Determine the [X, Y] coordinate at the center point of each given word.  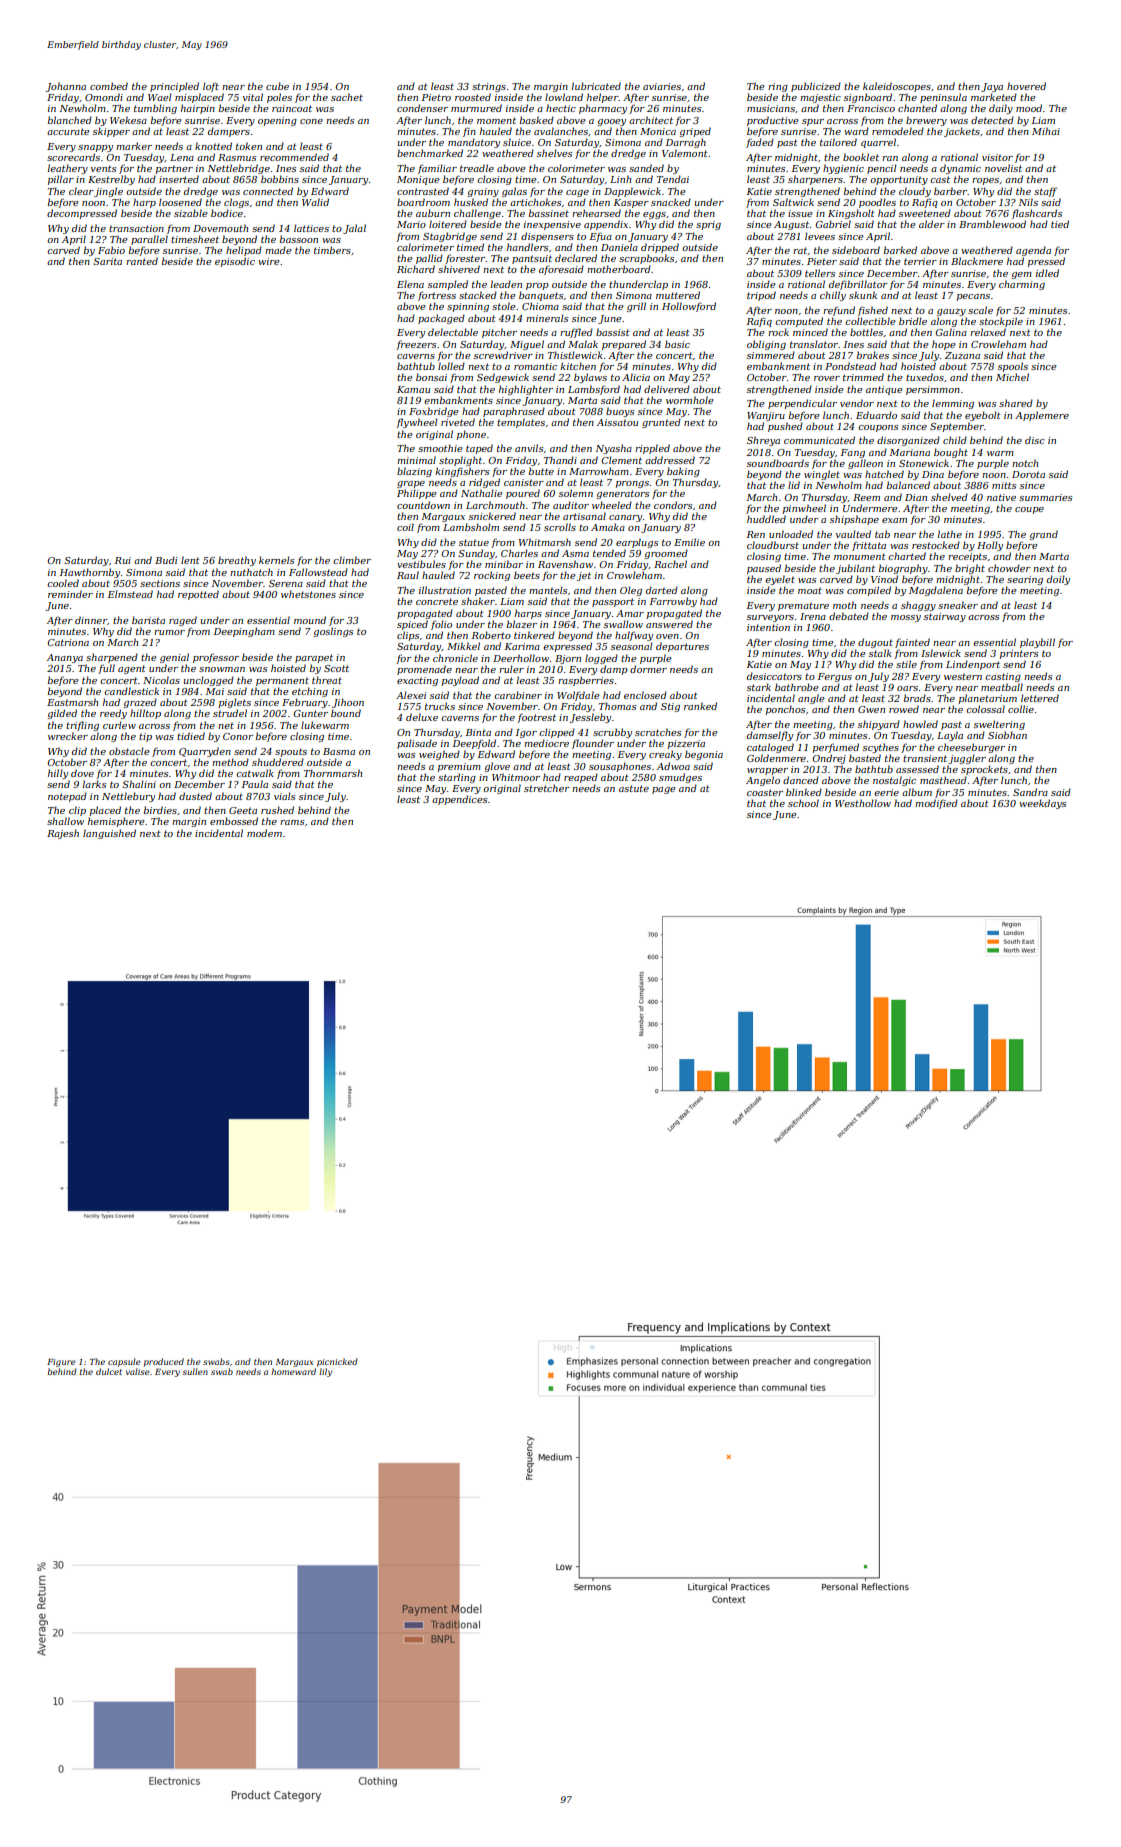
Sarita [107, 261]
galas [514, 192]
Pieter [822, 261]
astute [634, 788]
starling [457, 778]
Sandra [1030, 792]
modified [936, 804]
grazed [140, 703]
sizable [191, 213]
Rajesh [63, 834]
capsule [124, 1362]
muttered [678, 295]
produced [164, 1362]
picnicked [337, 1362]
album [917, 792]
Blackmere [977, 261]
